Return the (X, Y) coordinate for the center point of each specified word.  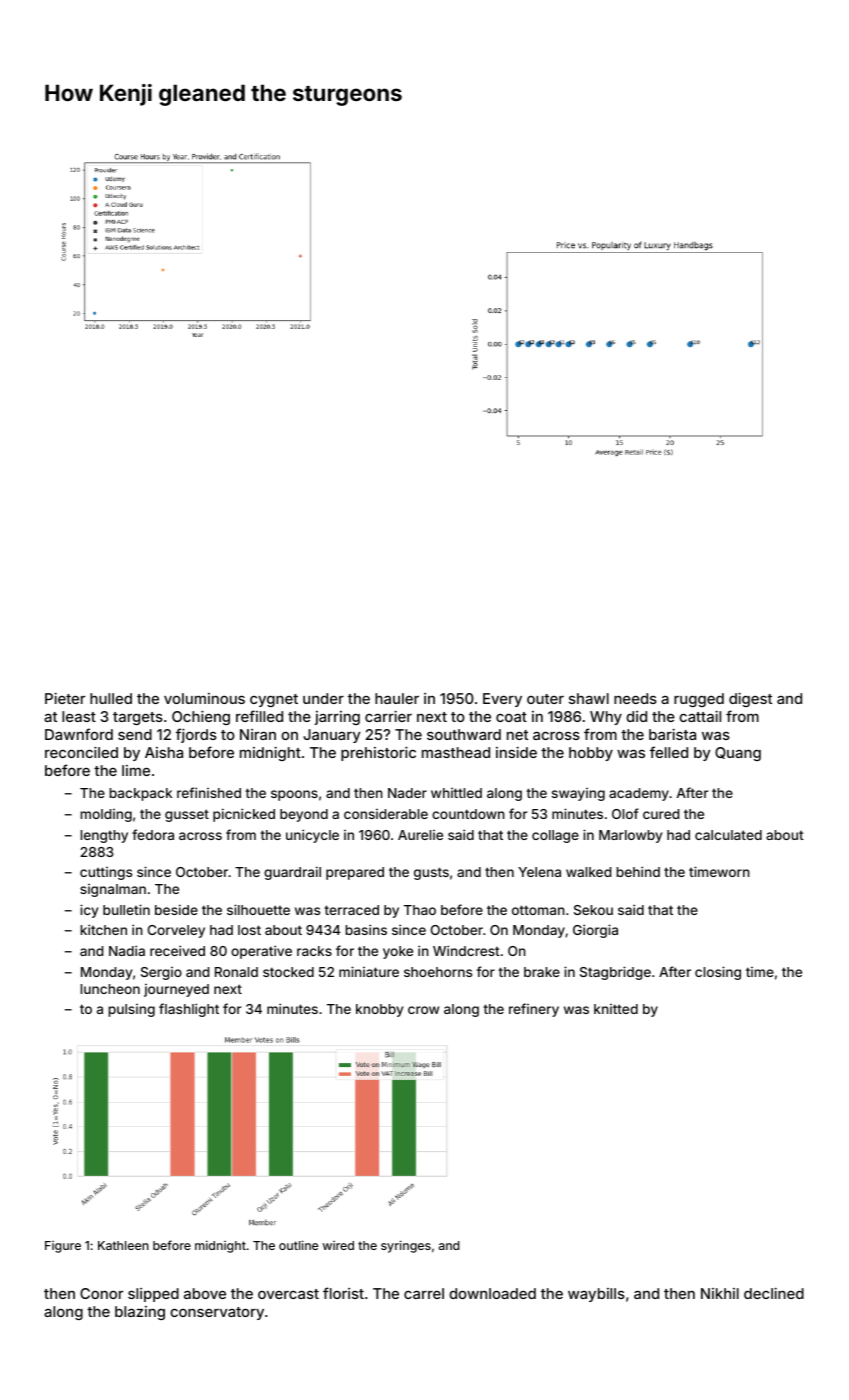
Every (502, 700)
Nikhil (720, 1293)
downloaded (492, 1293)
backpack (140, 794)
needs (635, 698)
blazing (140, 1313)
